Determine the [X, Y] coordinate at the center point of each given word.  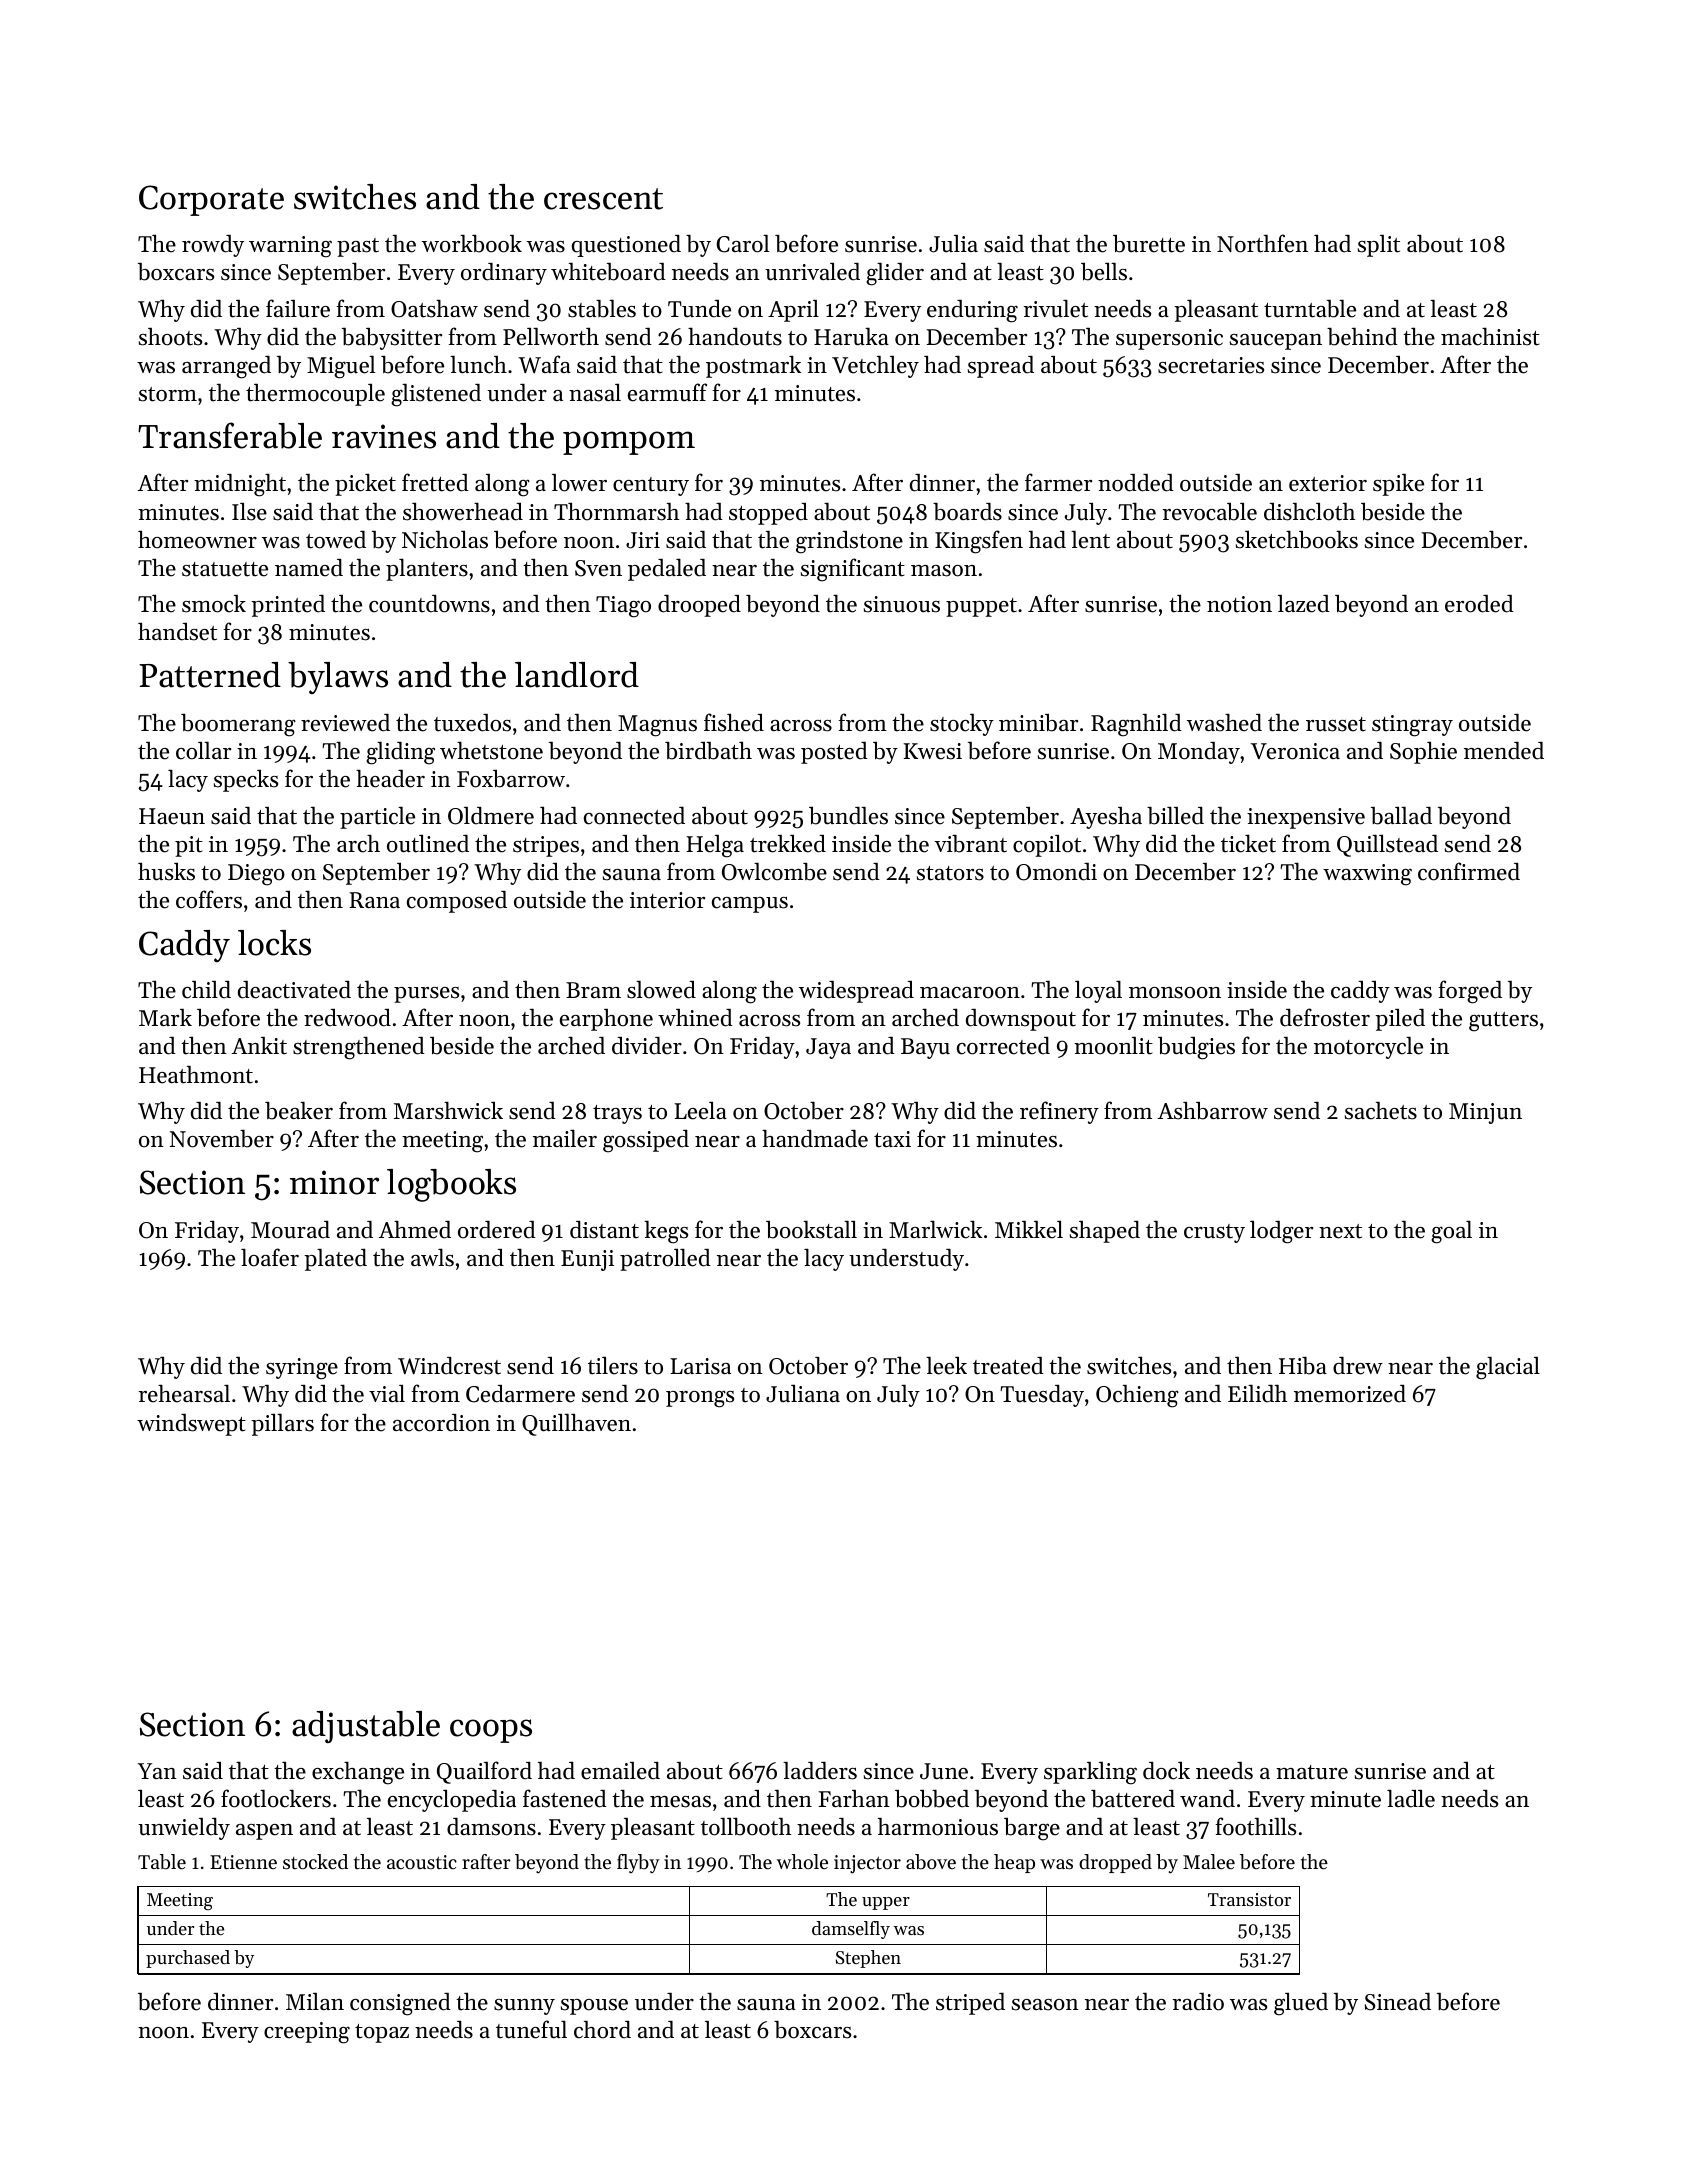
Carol [742, 243]
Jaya [828, 1048]
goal [1451, 1232]
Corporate [211, 200]
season [1045, 2005]
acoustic [422, 1862]
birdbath [708, 750]
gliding [400, 753]
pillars [282, 1424]
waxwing [1367, 875]
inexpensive [1306, 818]
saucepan [1276, 342]
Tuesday [1042, 1395]
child [206, 989]
